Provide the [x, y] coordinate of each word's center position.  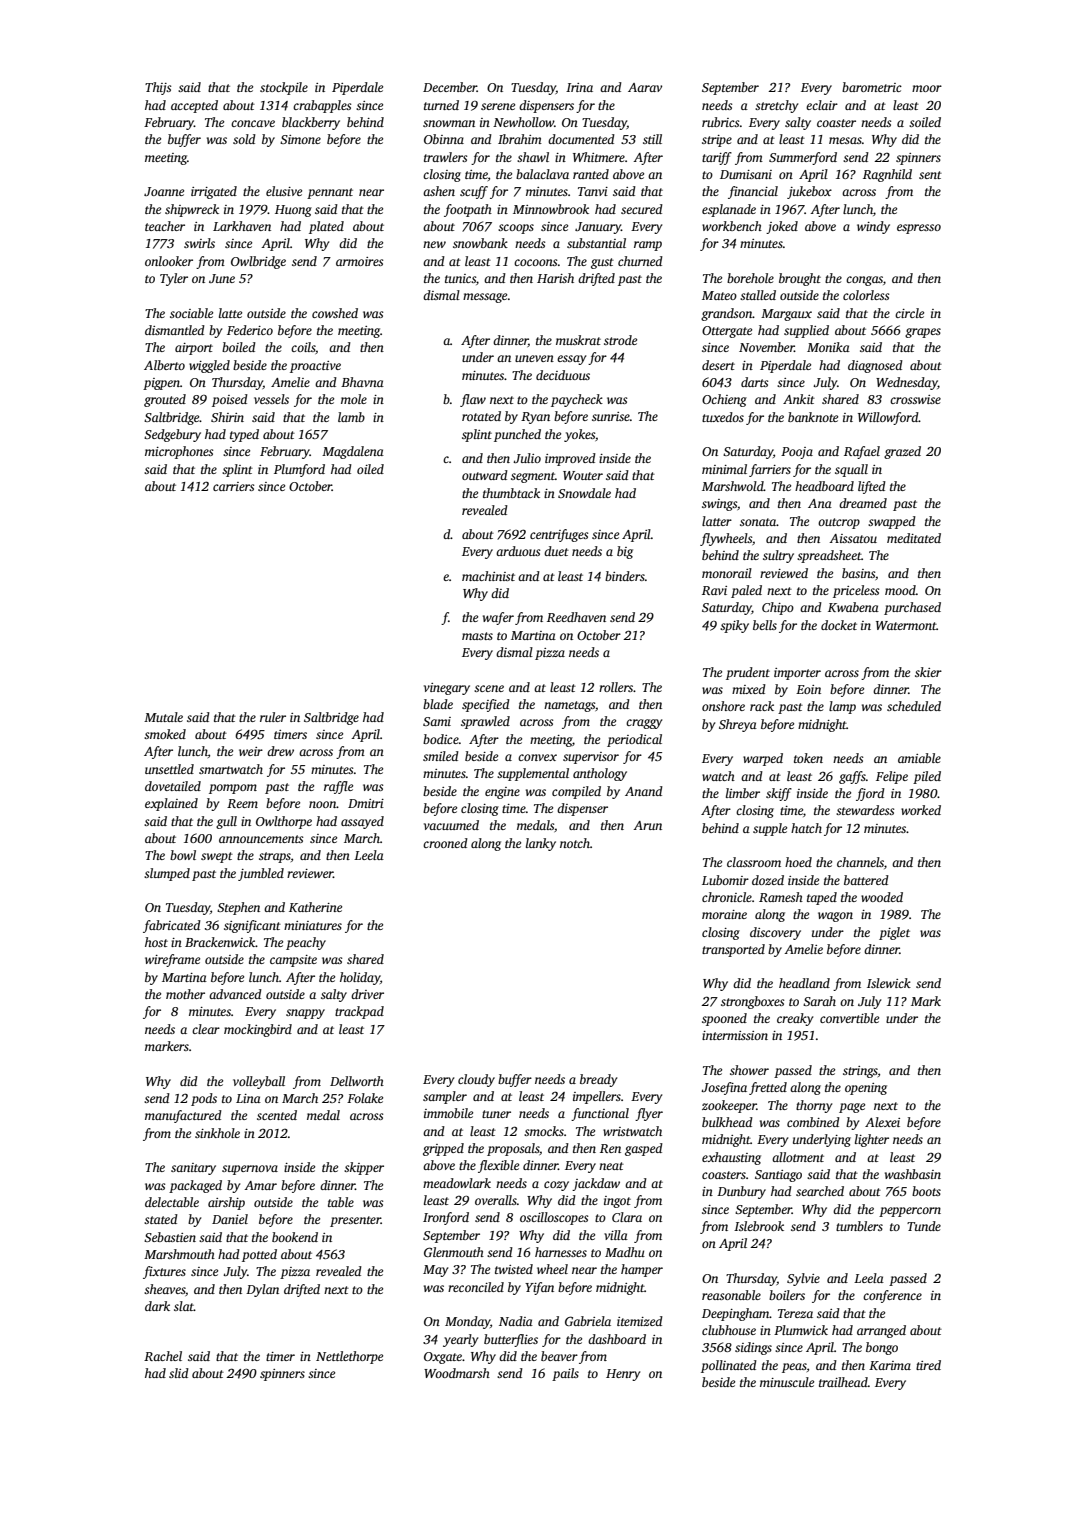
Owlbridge [258, 262]
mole [354, 399]
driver [367, 994]
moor [927, 88]
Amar [260, 1185]
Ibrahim [520, 139]
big [625, 552]
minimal [724, 469]
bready [598, 1080]
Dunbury [741, 1192]
